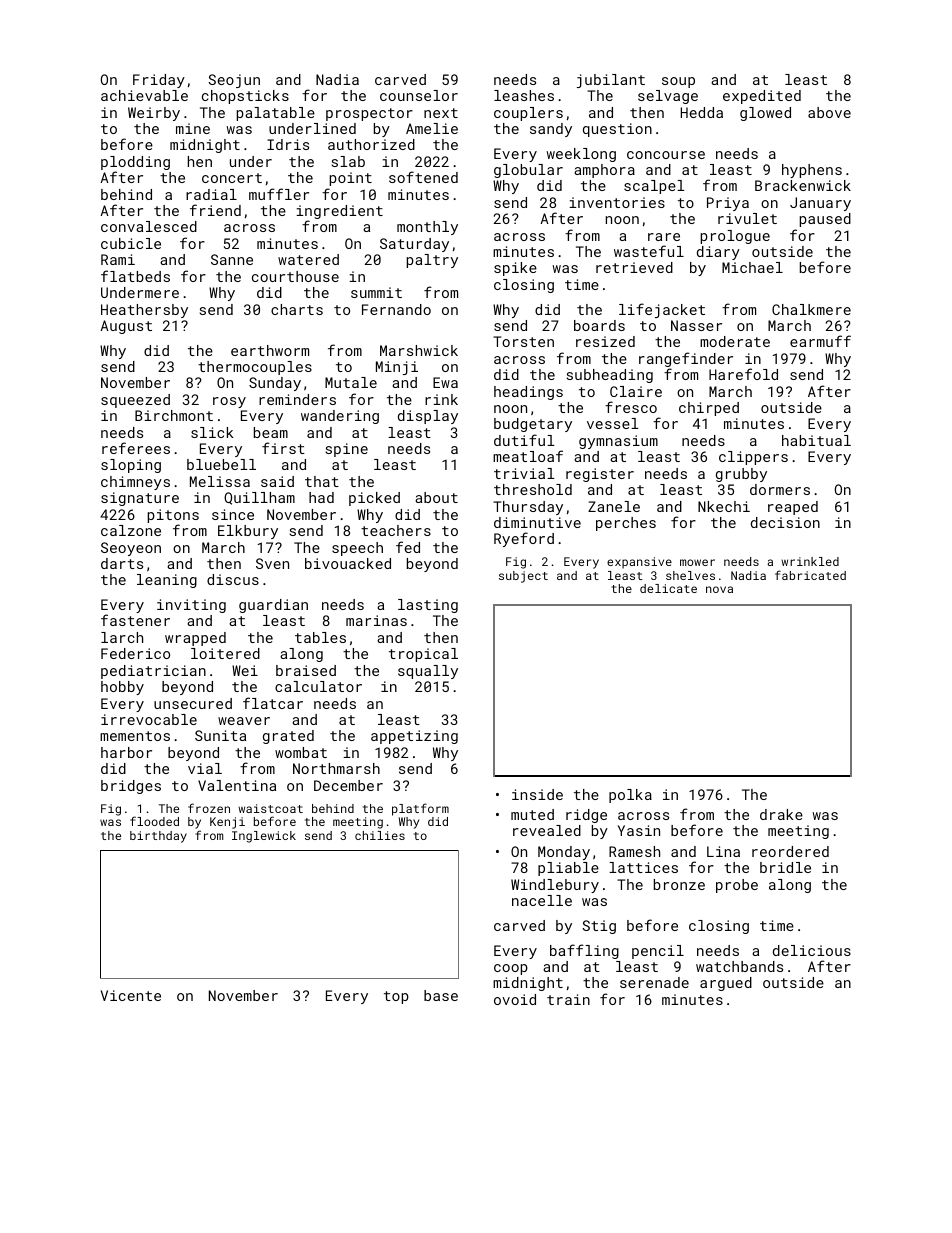 This image has height=1233, width=952. Describe the element at coordinates (724, 506) in the image. I see `Nkechi` at that location.
